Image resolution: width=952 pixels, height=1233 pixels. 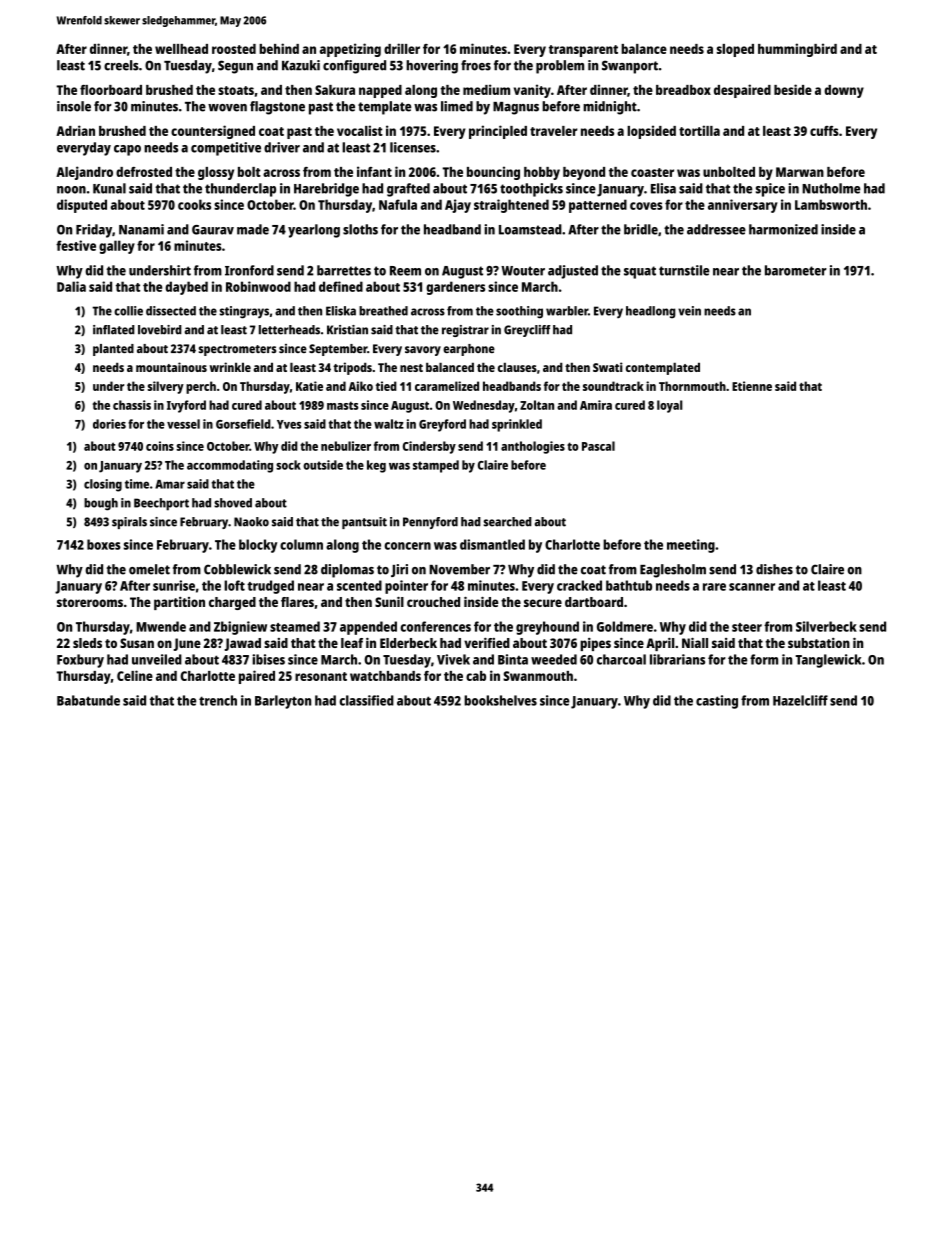 I want to click on November, so click(x=459, y=569).
